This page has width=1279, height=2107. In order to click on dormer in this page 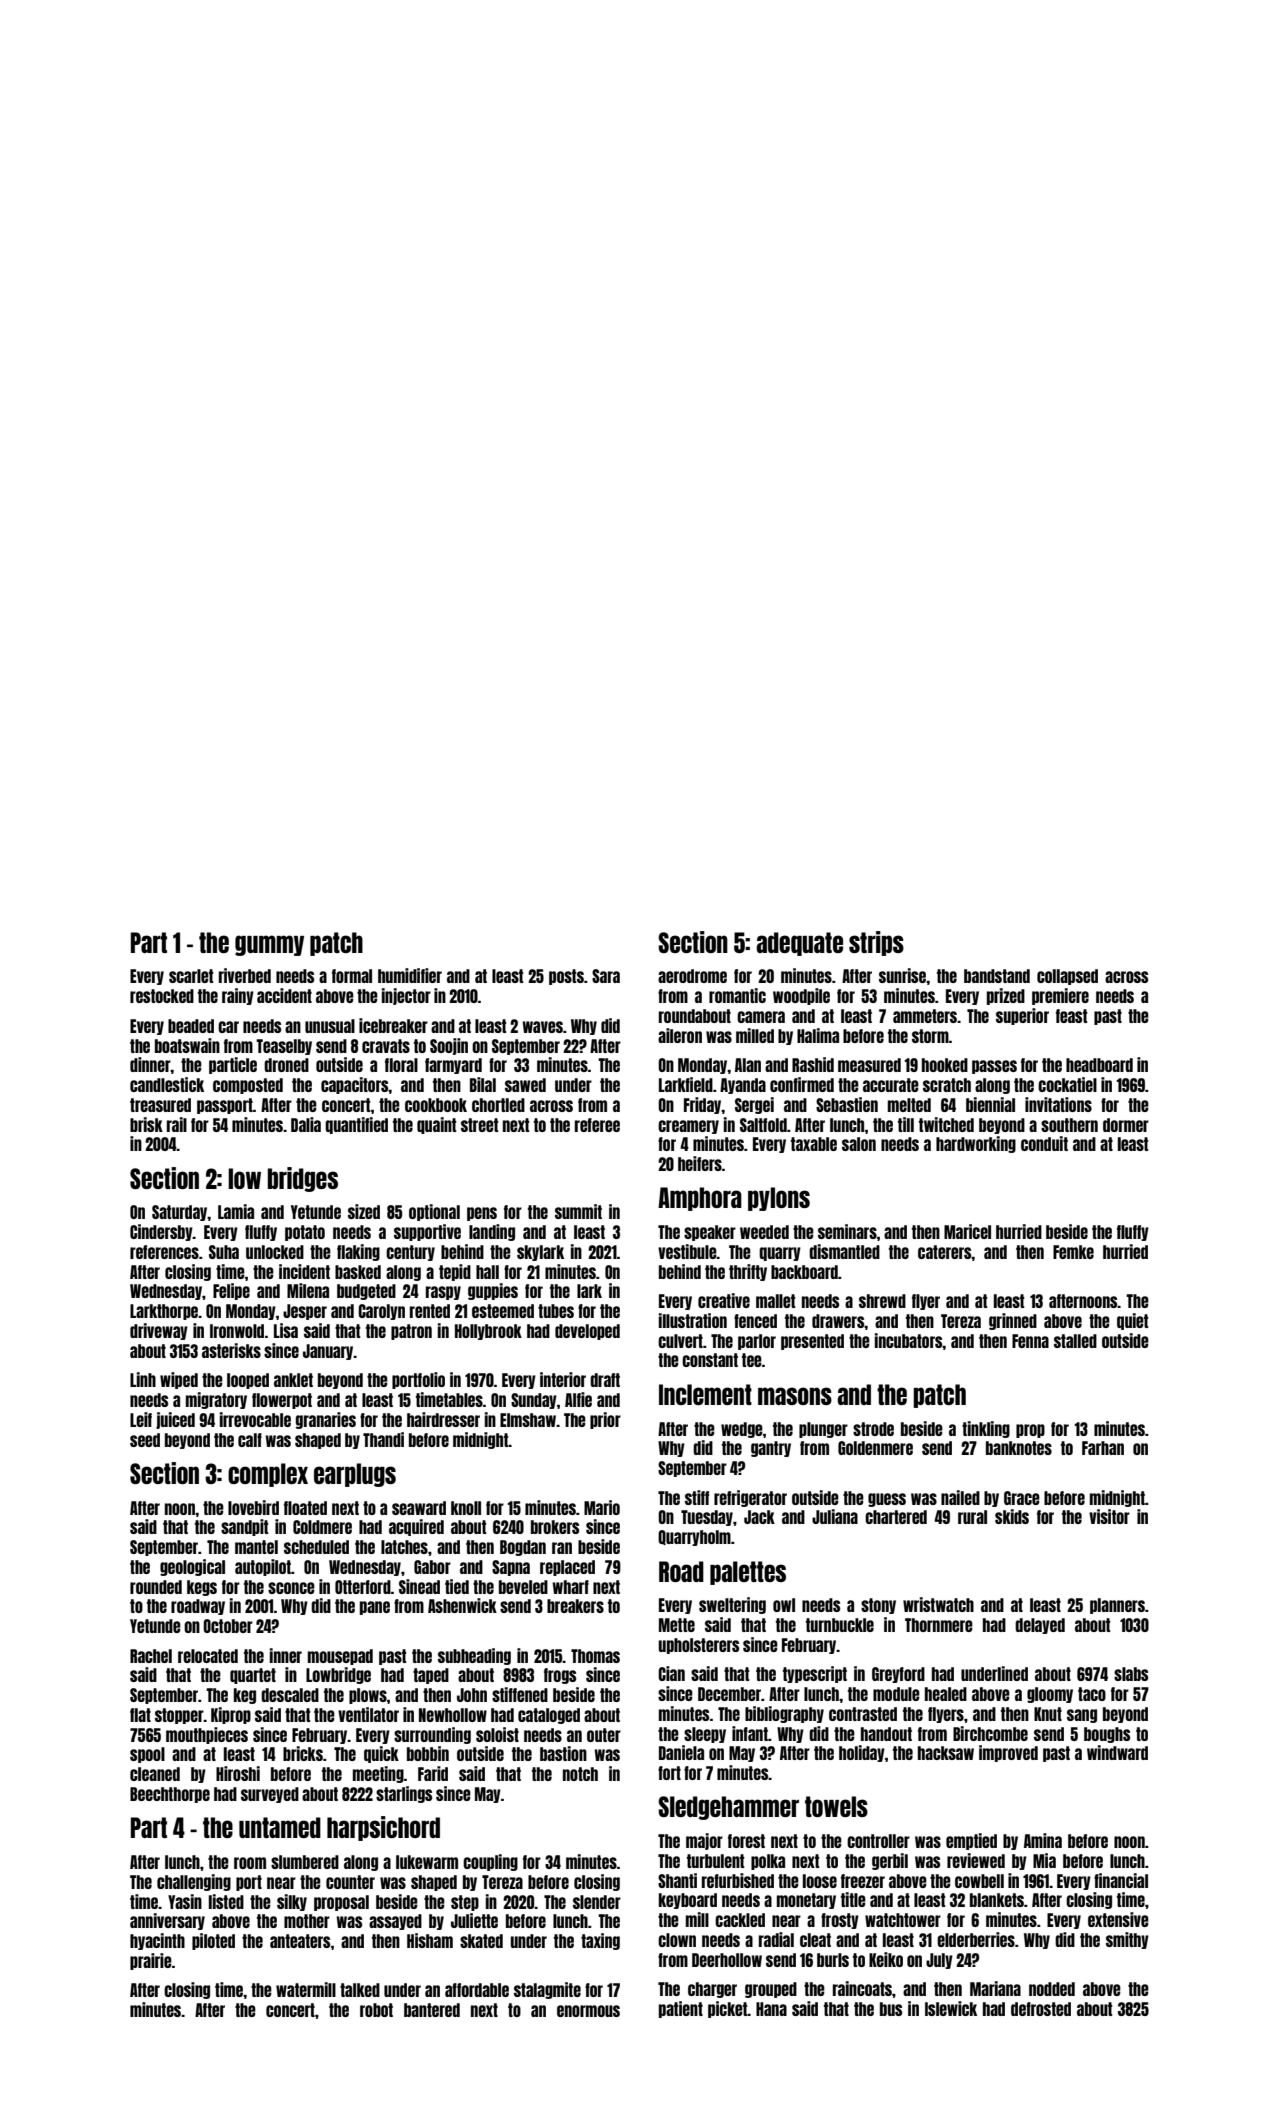, I will do `click(1126, 1125)`.
